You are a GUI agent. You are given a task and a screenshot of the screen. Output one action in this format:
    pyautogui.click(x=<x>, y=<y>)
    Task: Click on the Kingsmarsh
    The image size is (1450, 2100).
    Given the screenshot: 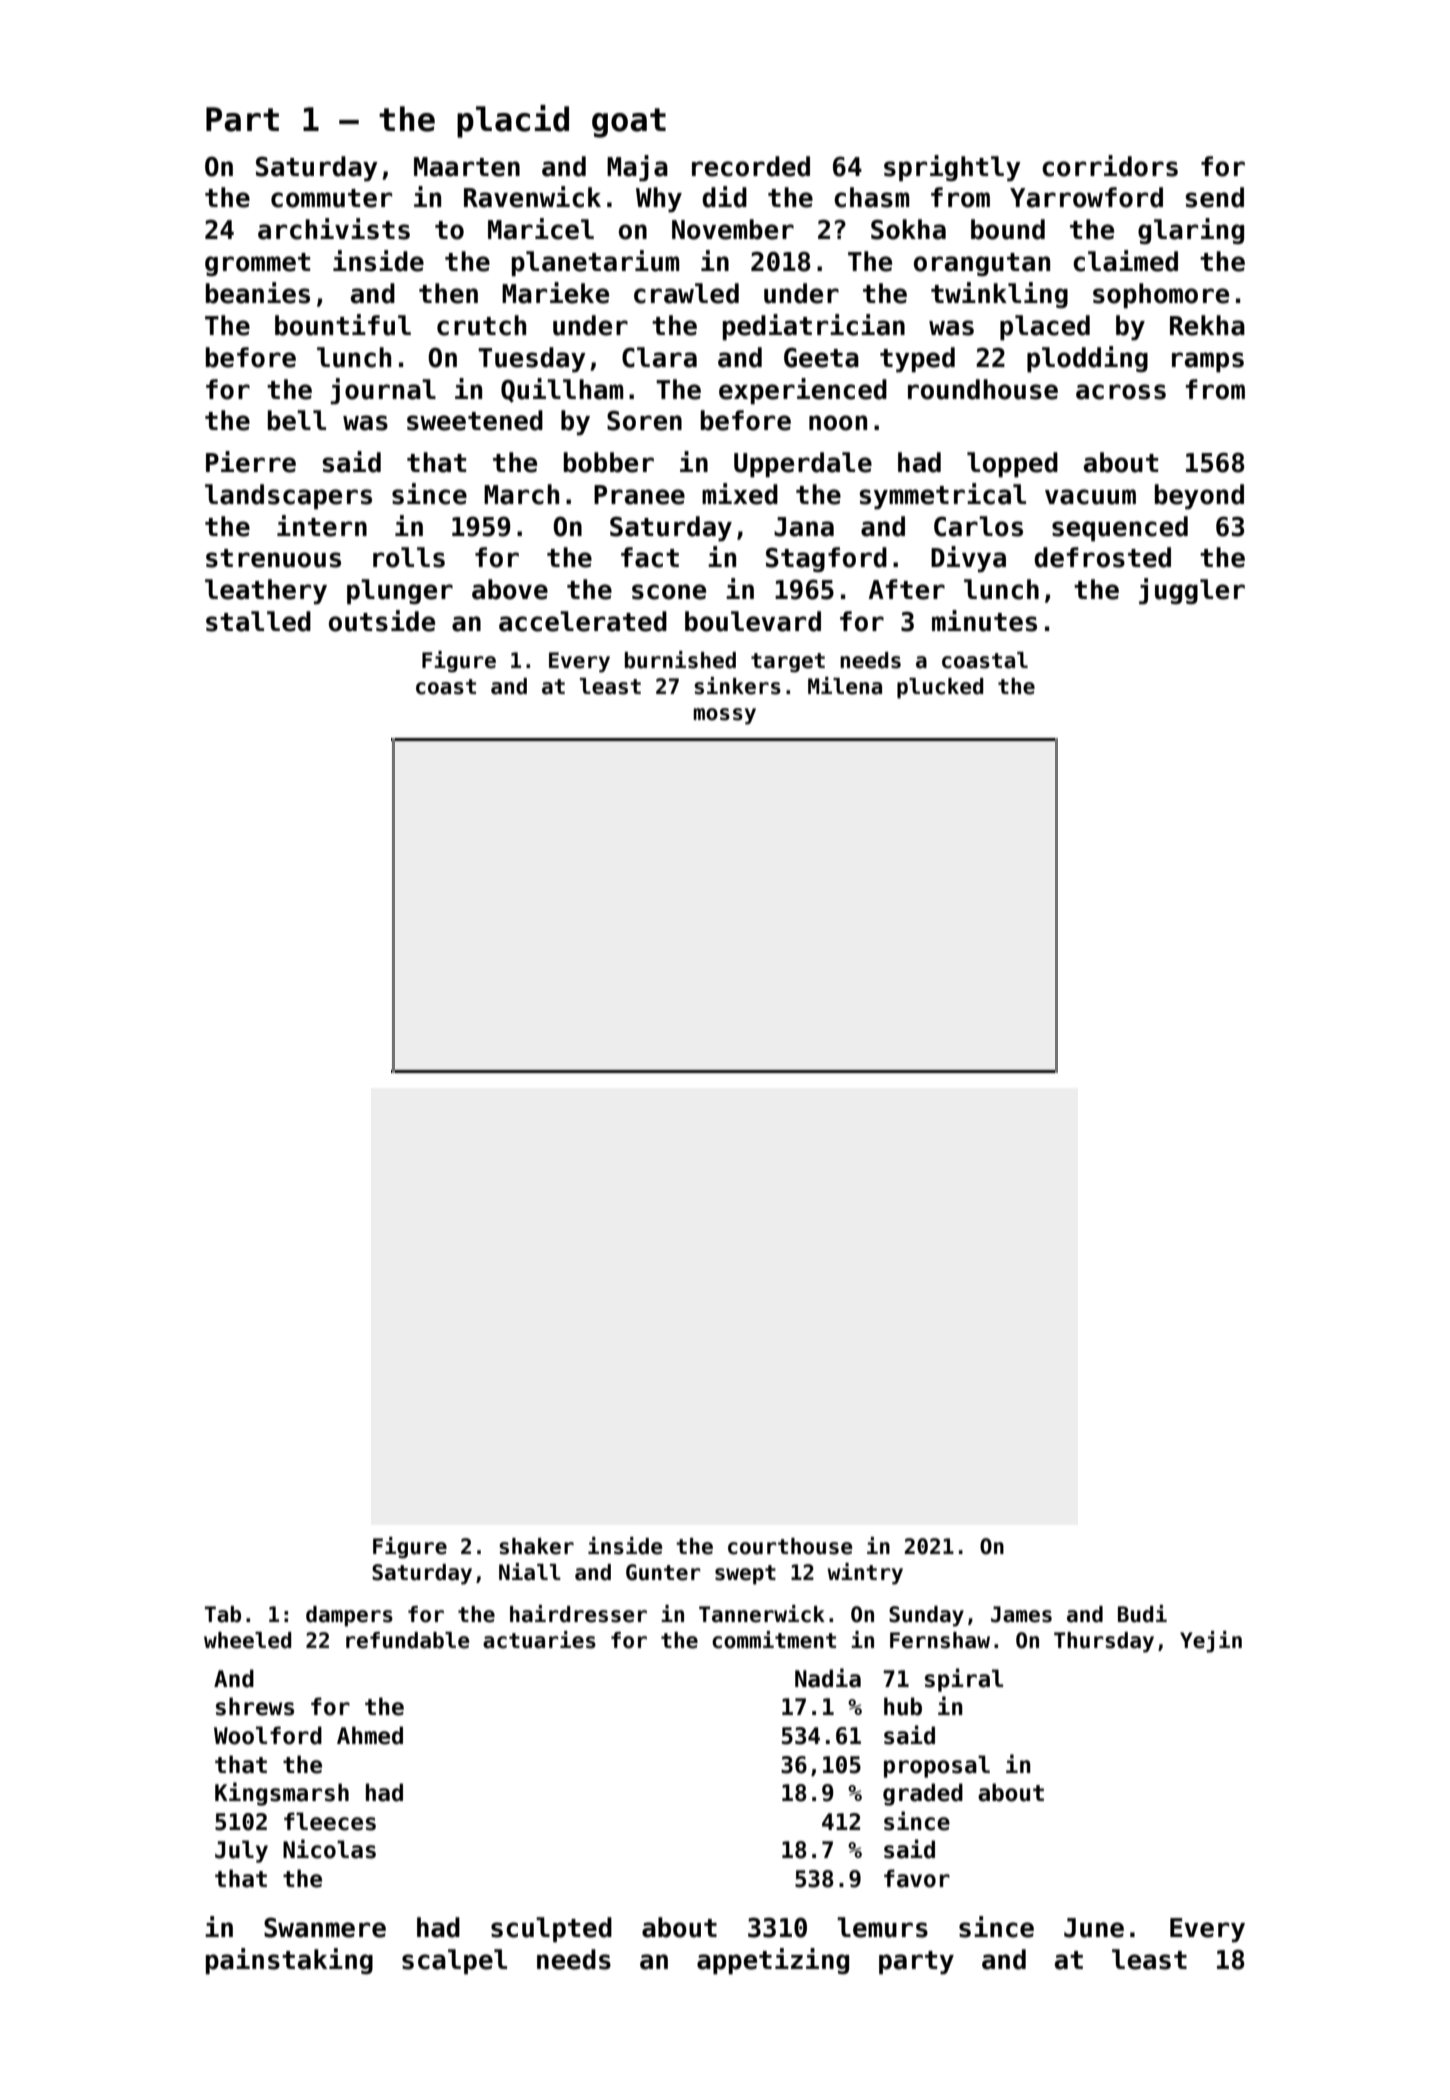 What is the action you would take?
    pyautogui.click(x=282, y=1794)
